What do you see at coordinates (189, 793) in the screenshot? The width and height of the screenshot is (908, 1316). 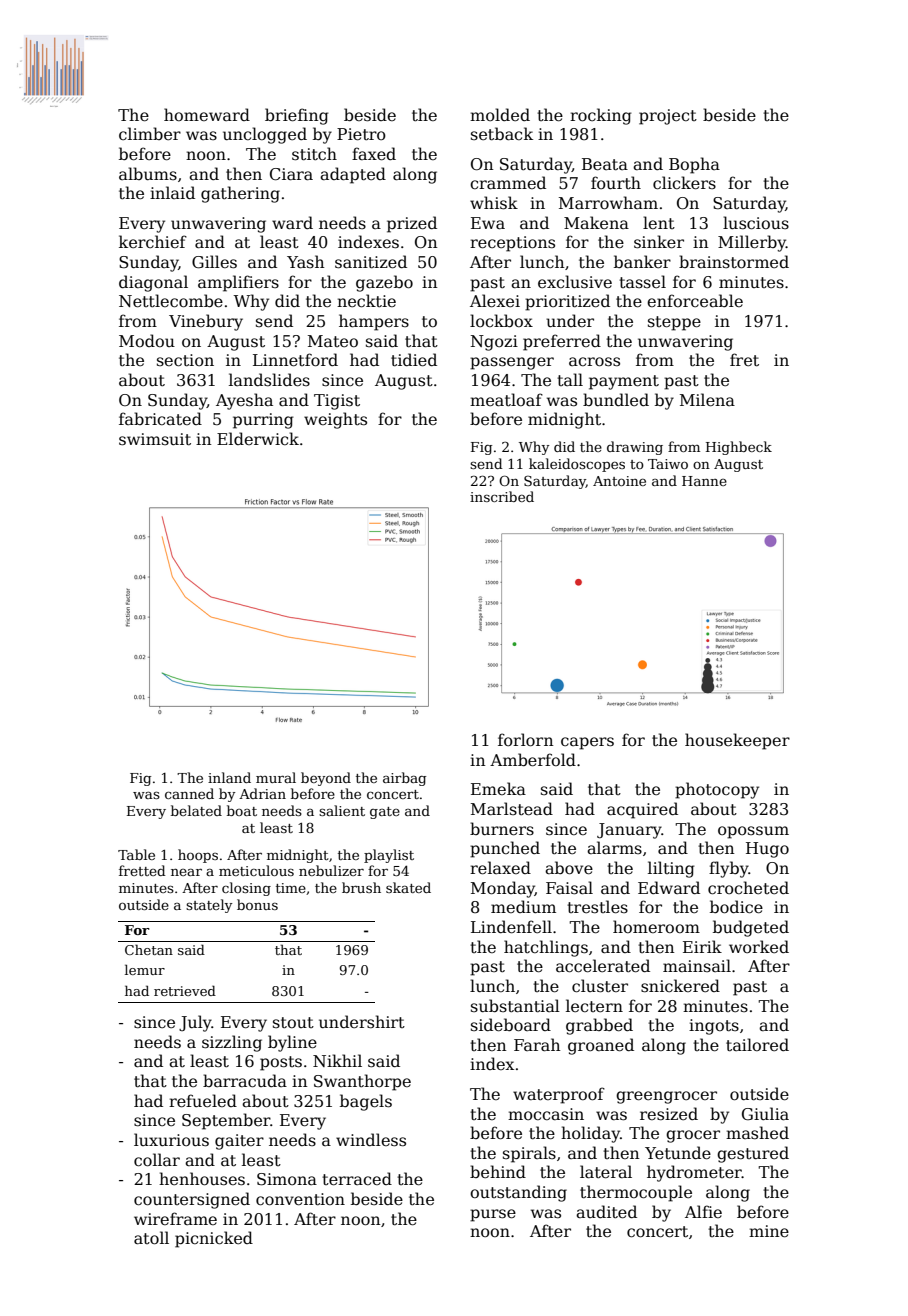 I see `canned` at bounding box center [189, 793].
